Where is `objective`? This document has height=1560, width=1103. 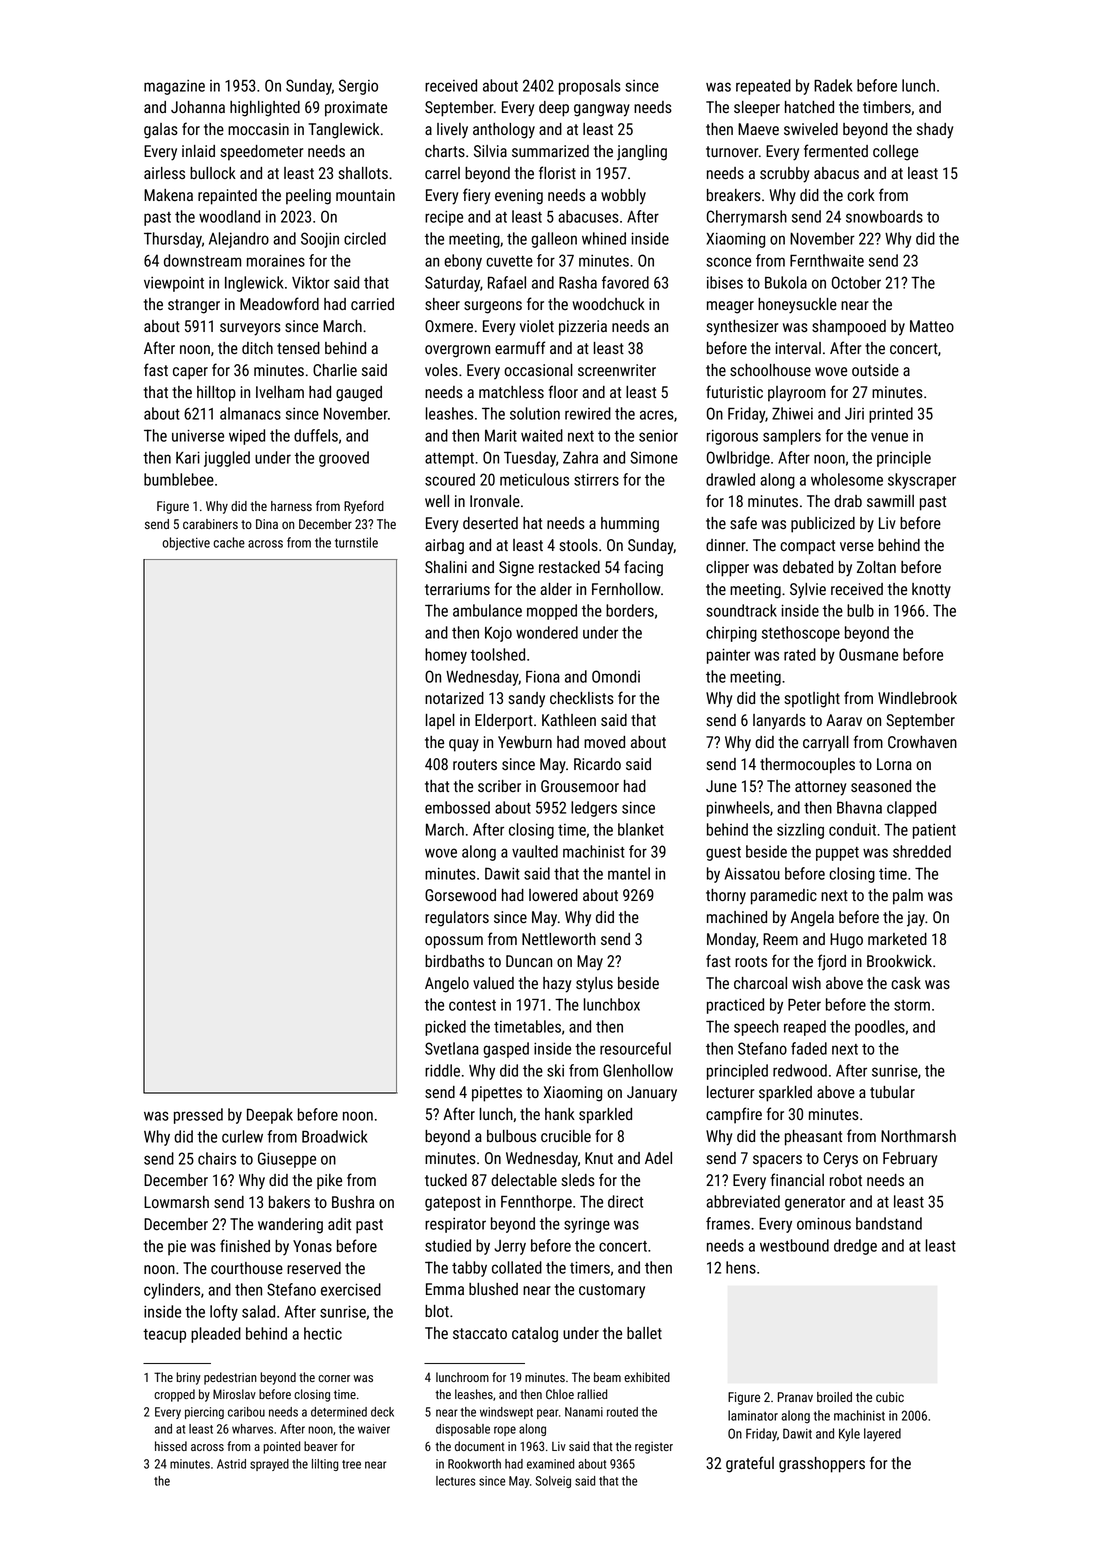 objective is located at coordinates (186, 543).
